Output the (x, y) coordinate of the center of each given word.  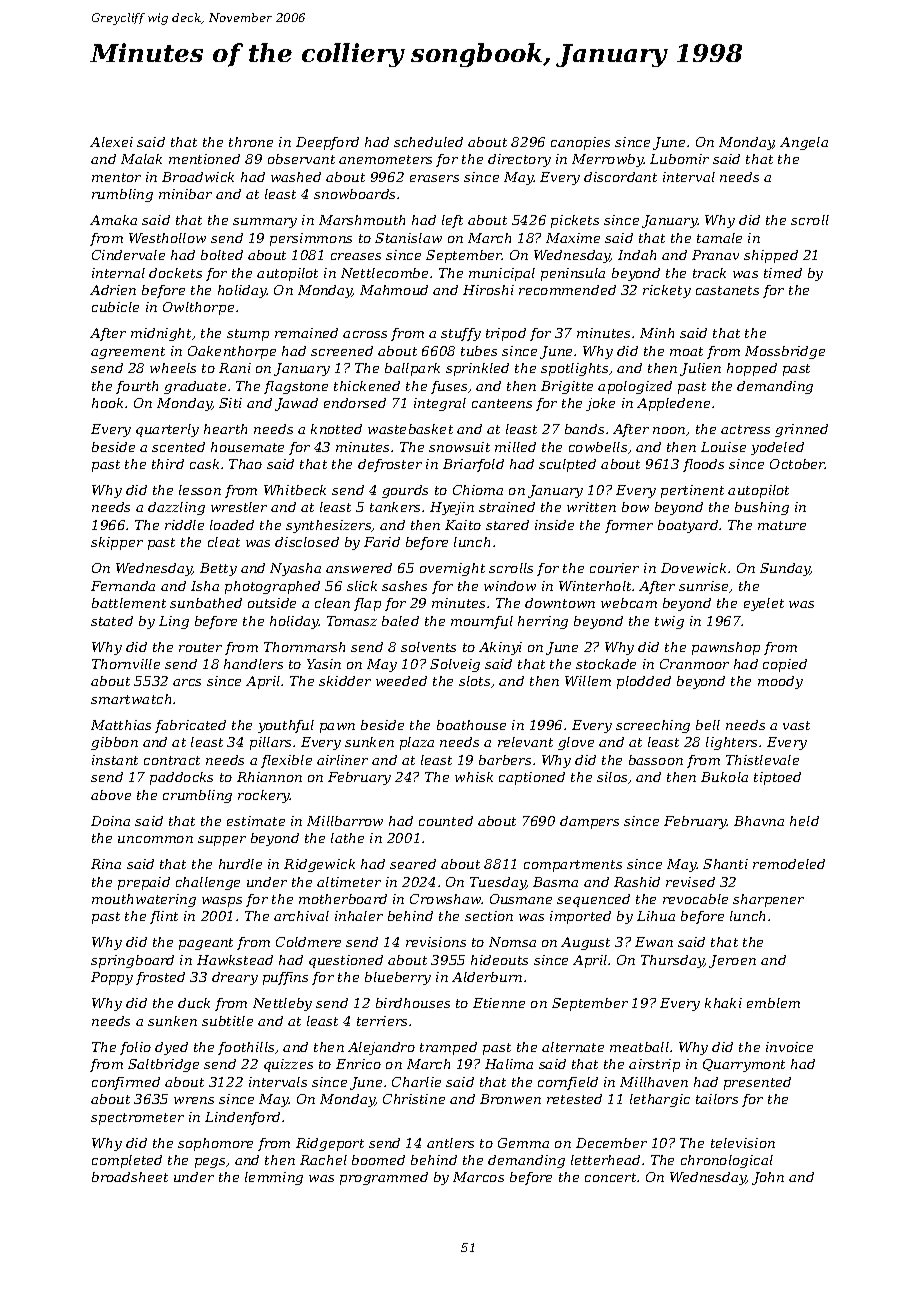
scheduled (428, 142)
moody (780, 682)
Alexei (111, 142)
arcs (187, 682)
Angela (804, 143)
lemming (274, 1178)
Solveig (455, 665)
